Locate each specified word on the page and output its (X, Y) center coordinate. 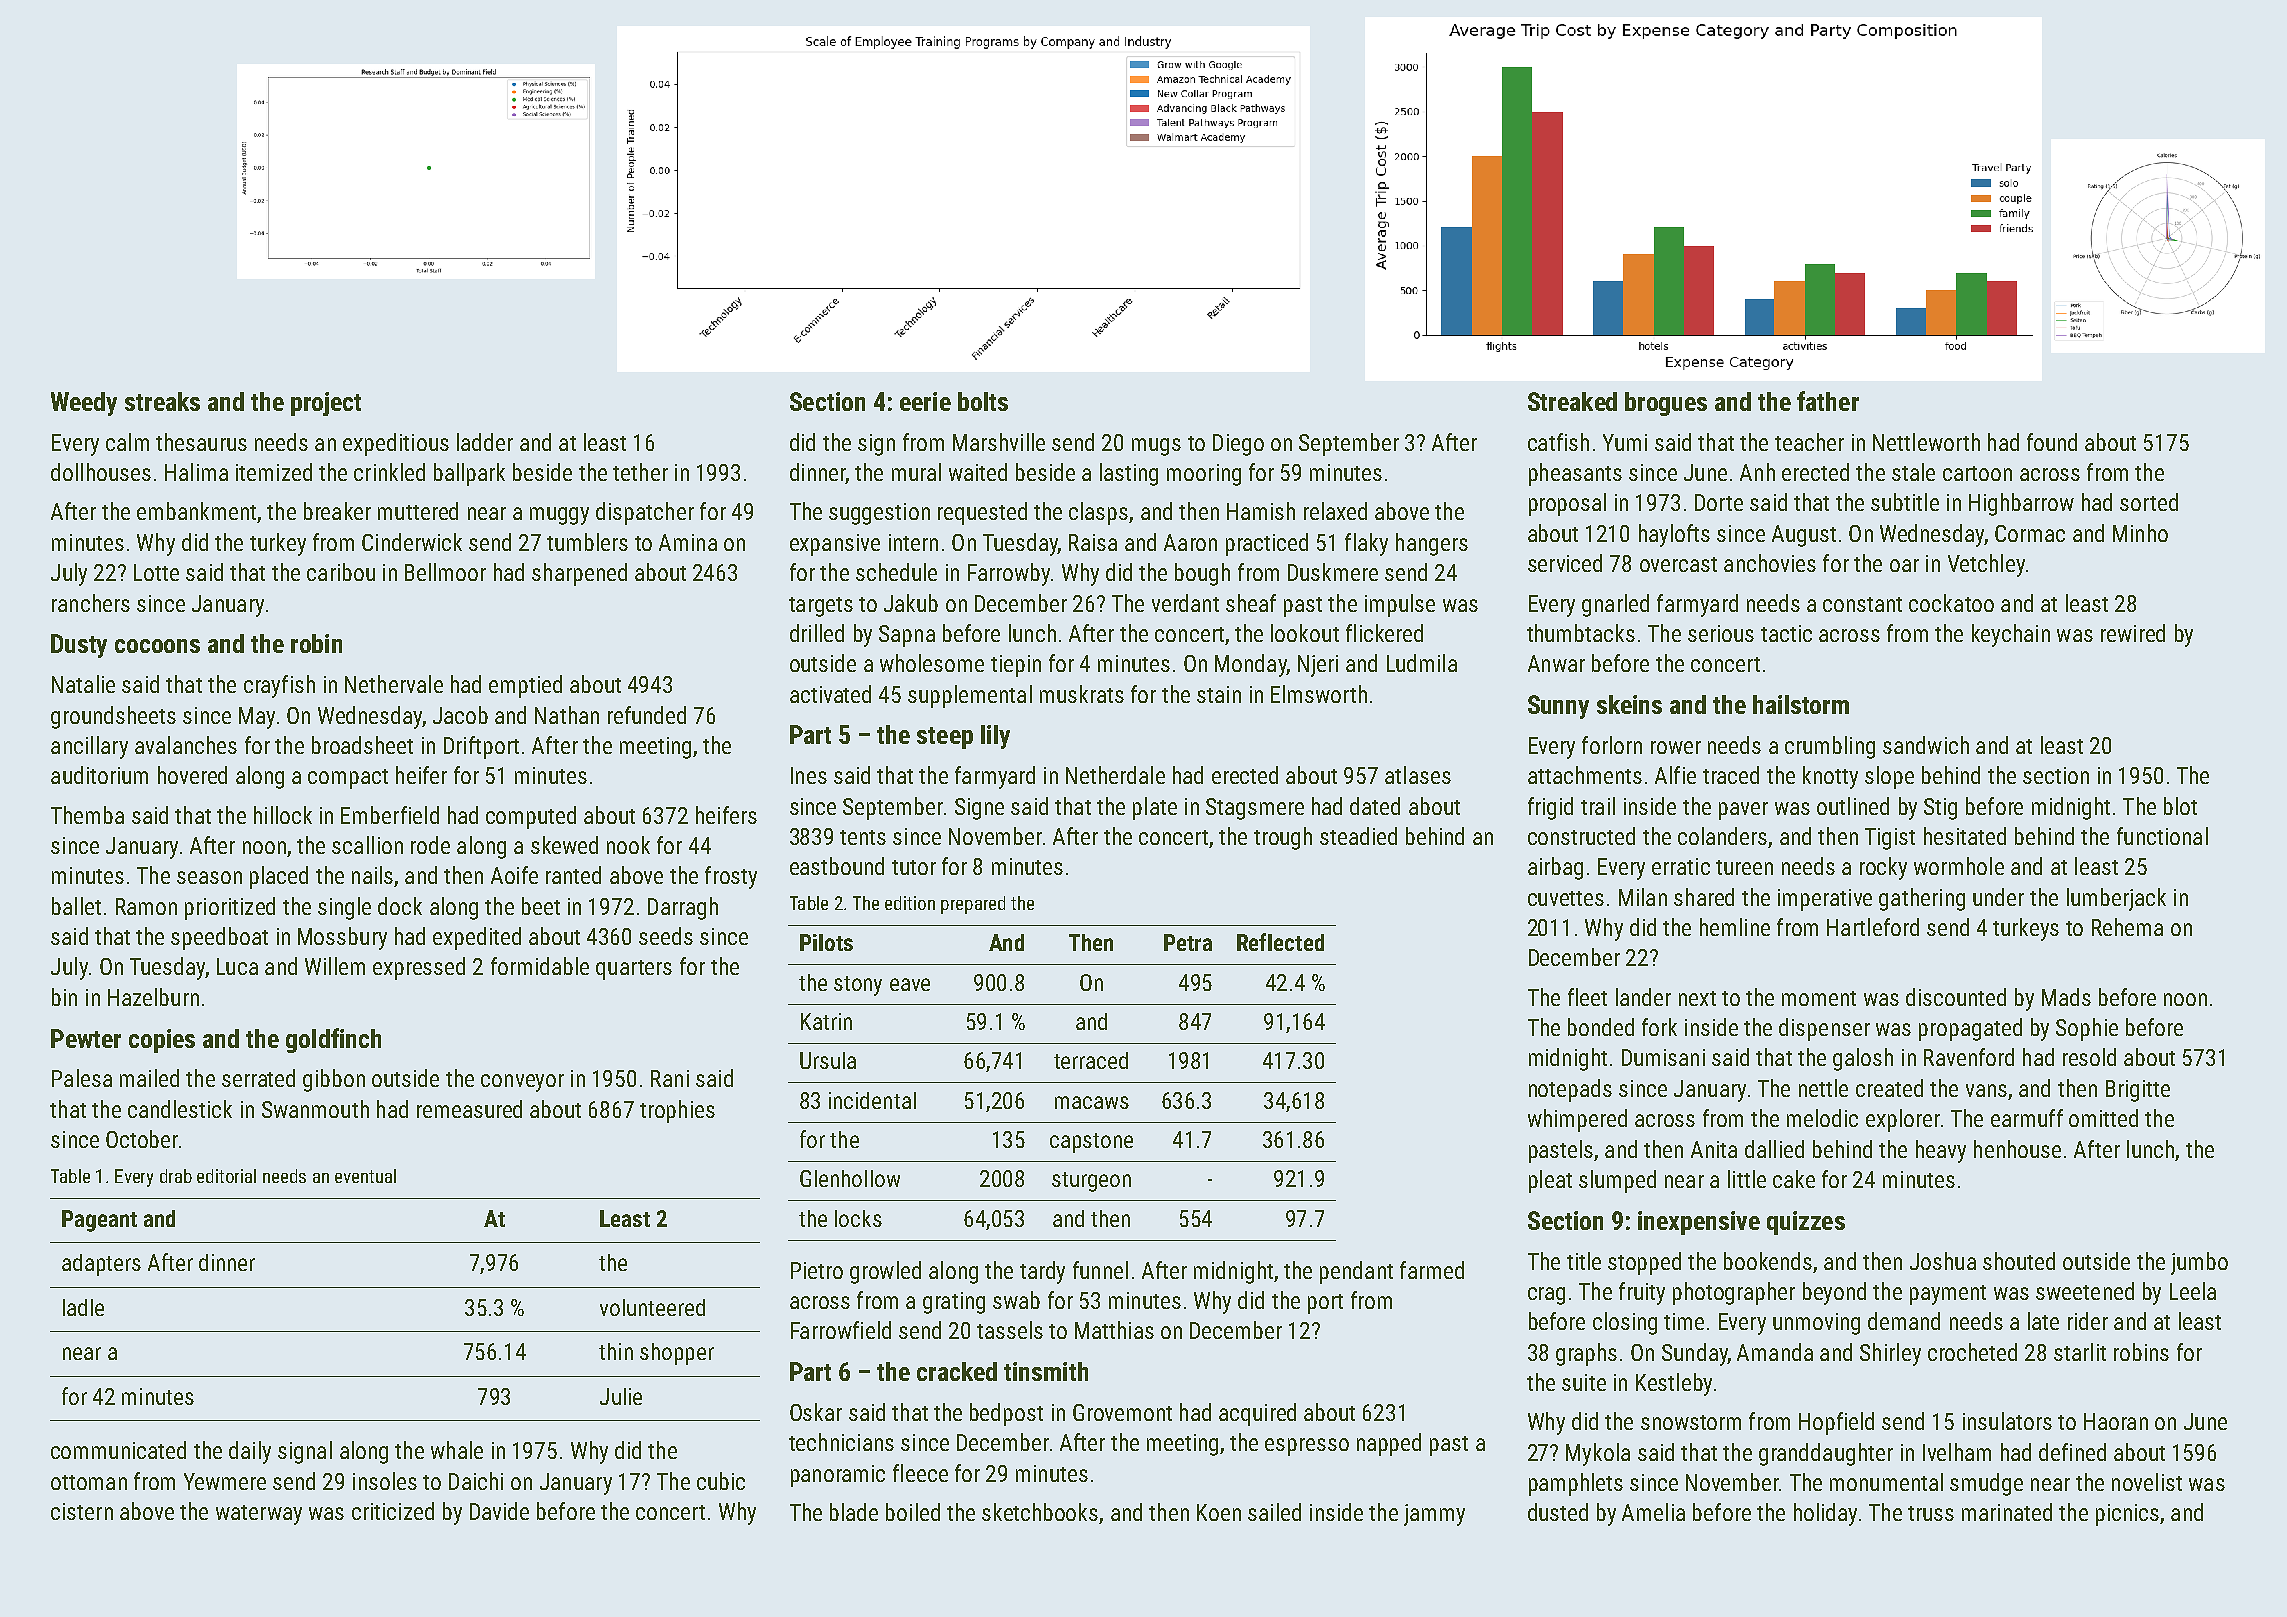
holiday (1825, 1514)
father (1828, 401)
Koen (1219, 1512)
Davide (499, 1511)
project (326, 404)
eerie (925, 401)
